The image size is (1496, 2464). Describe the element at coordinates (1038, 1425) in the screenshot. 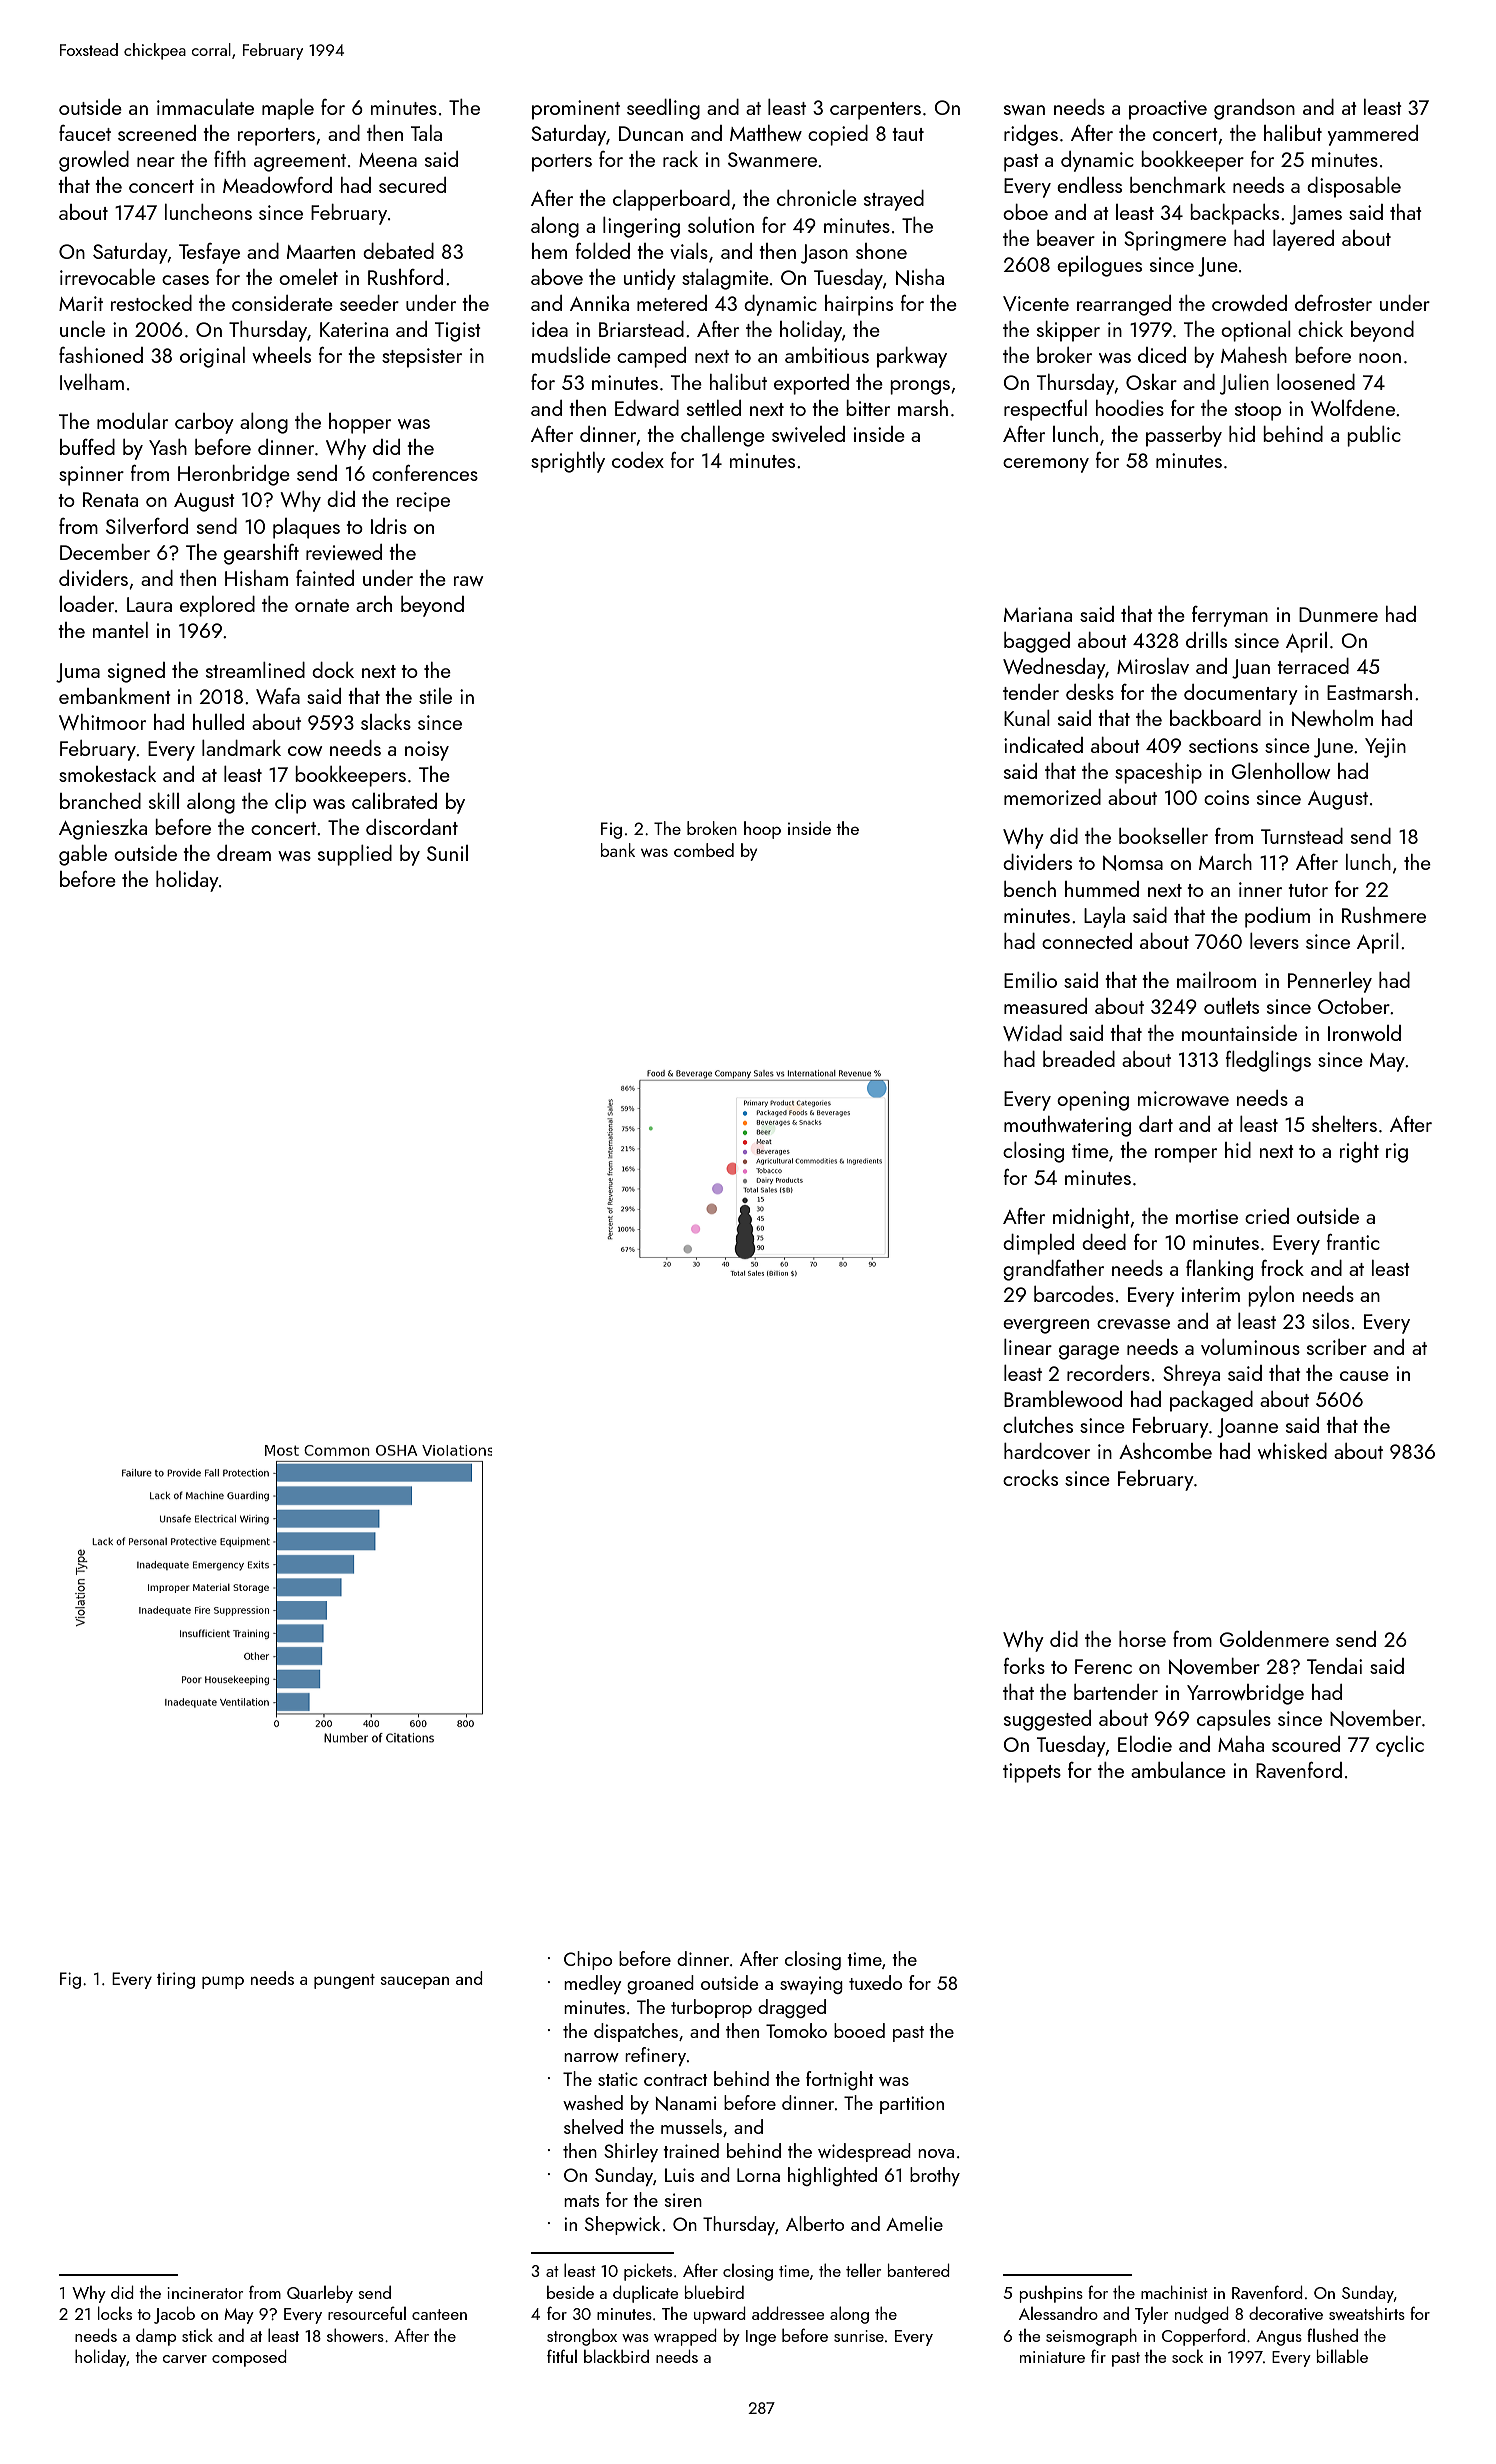

I see `clutches` at that location.
